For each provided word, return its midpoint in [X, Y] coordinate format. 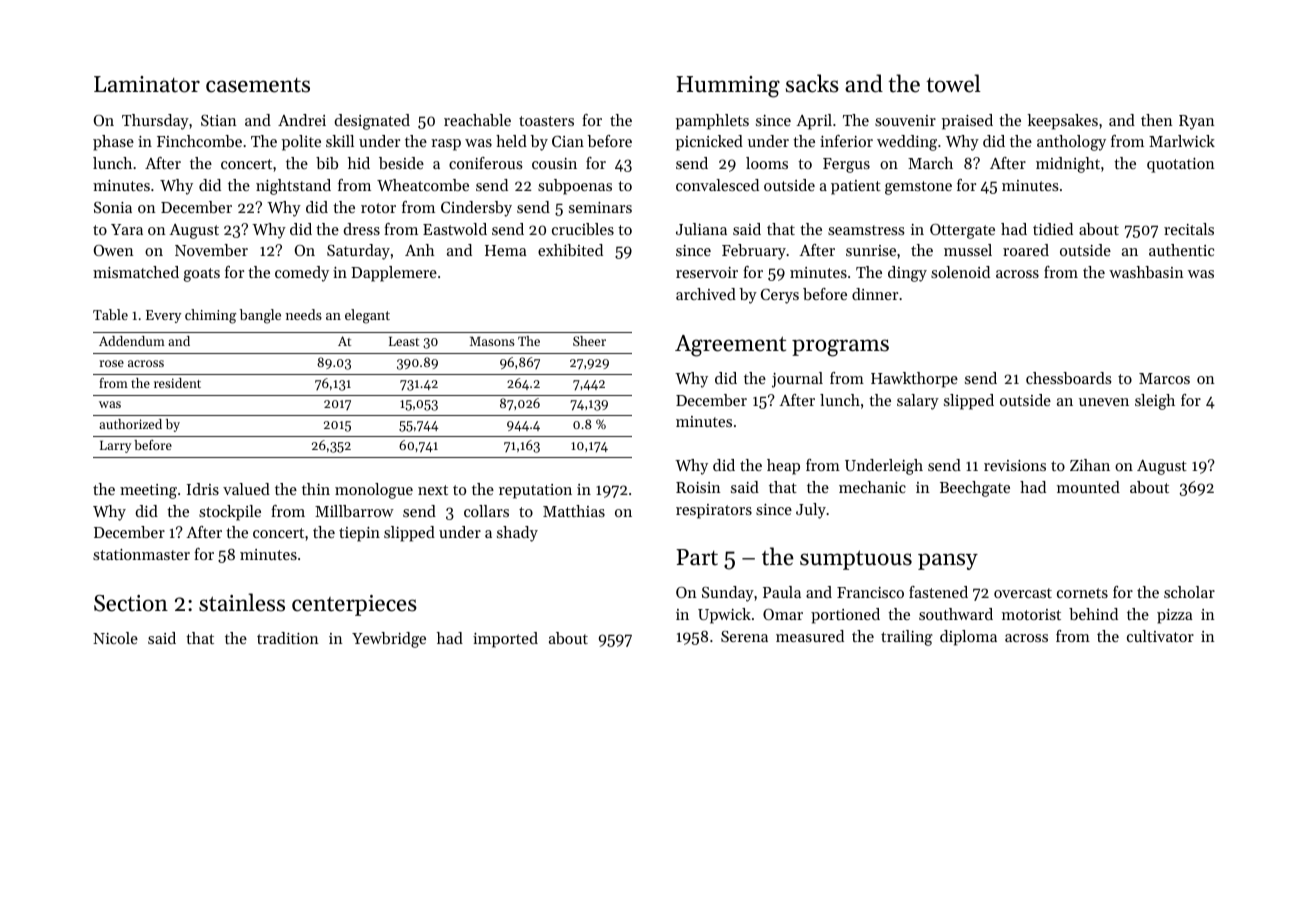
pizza [1175, 616]
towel [953, 83]
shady [517, 534]
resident [177, 383]
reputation [535, 491]
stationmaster [141, 554]
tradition [288, 638]
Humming [728, 87]
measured [810, 636]
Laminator [147, 84]
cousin [554, 163]
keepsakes [1062, 122]
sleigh [1155, 402]
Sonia [113, 207]
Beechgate [975, 489]
